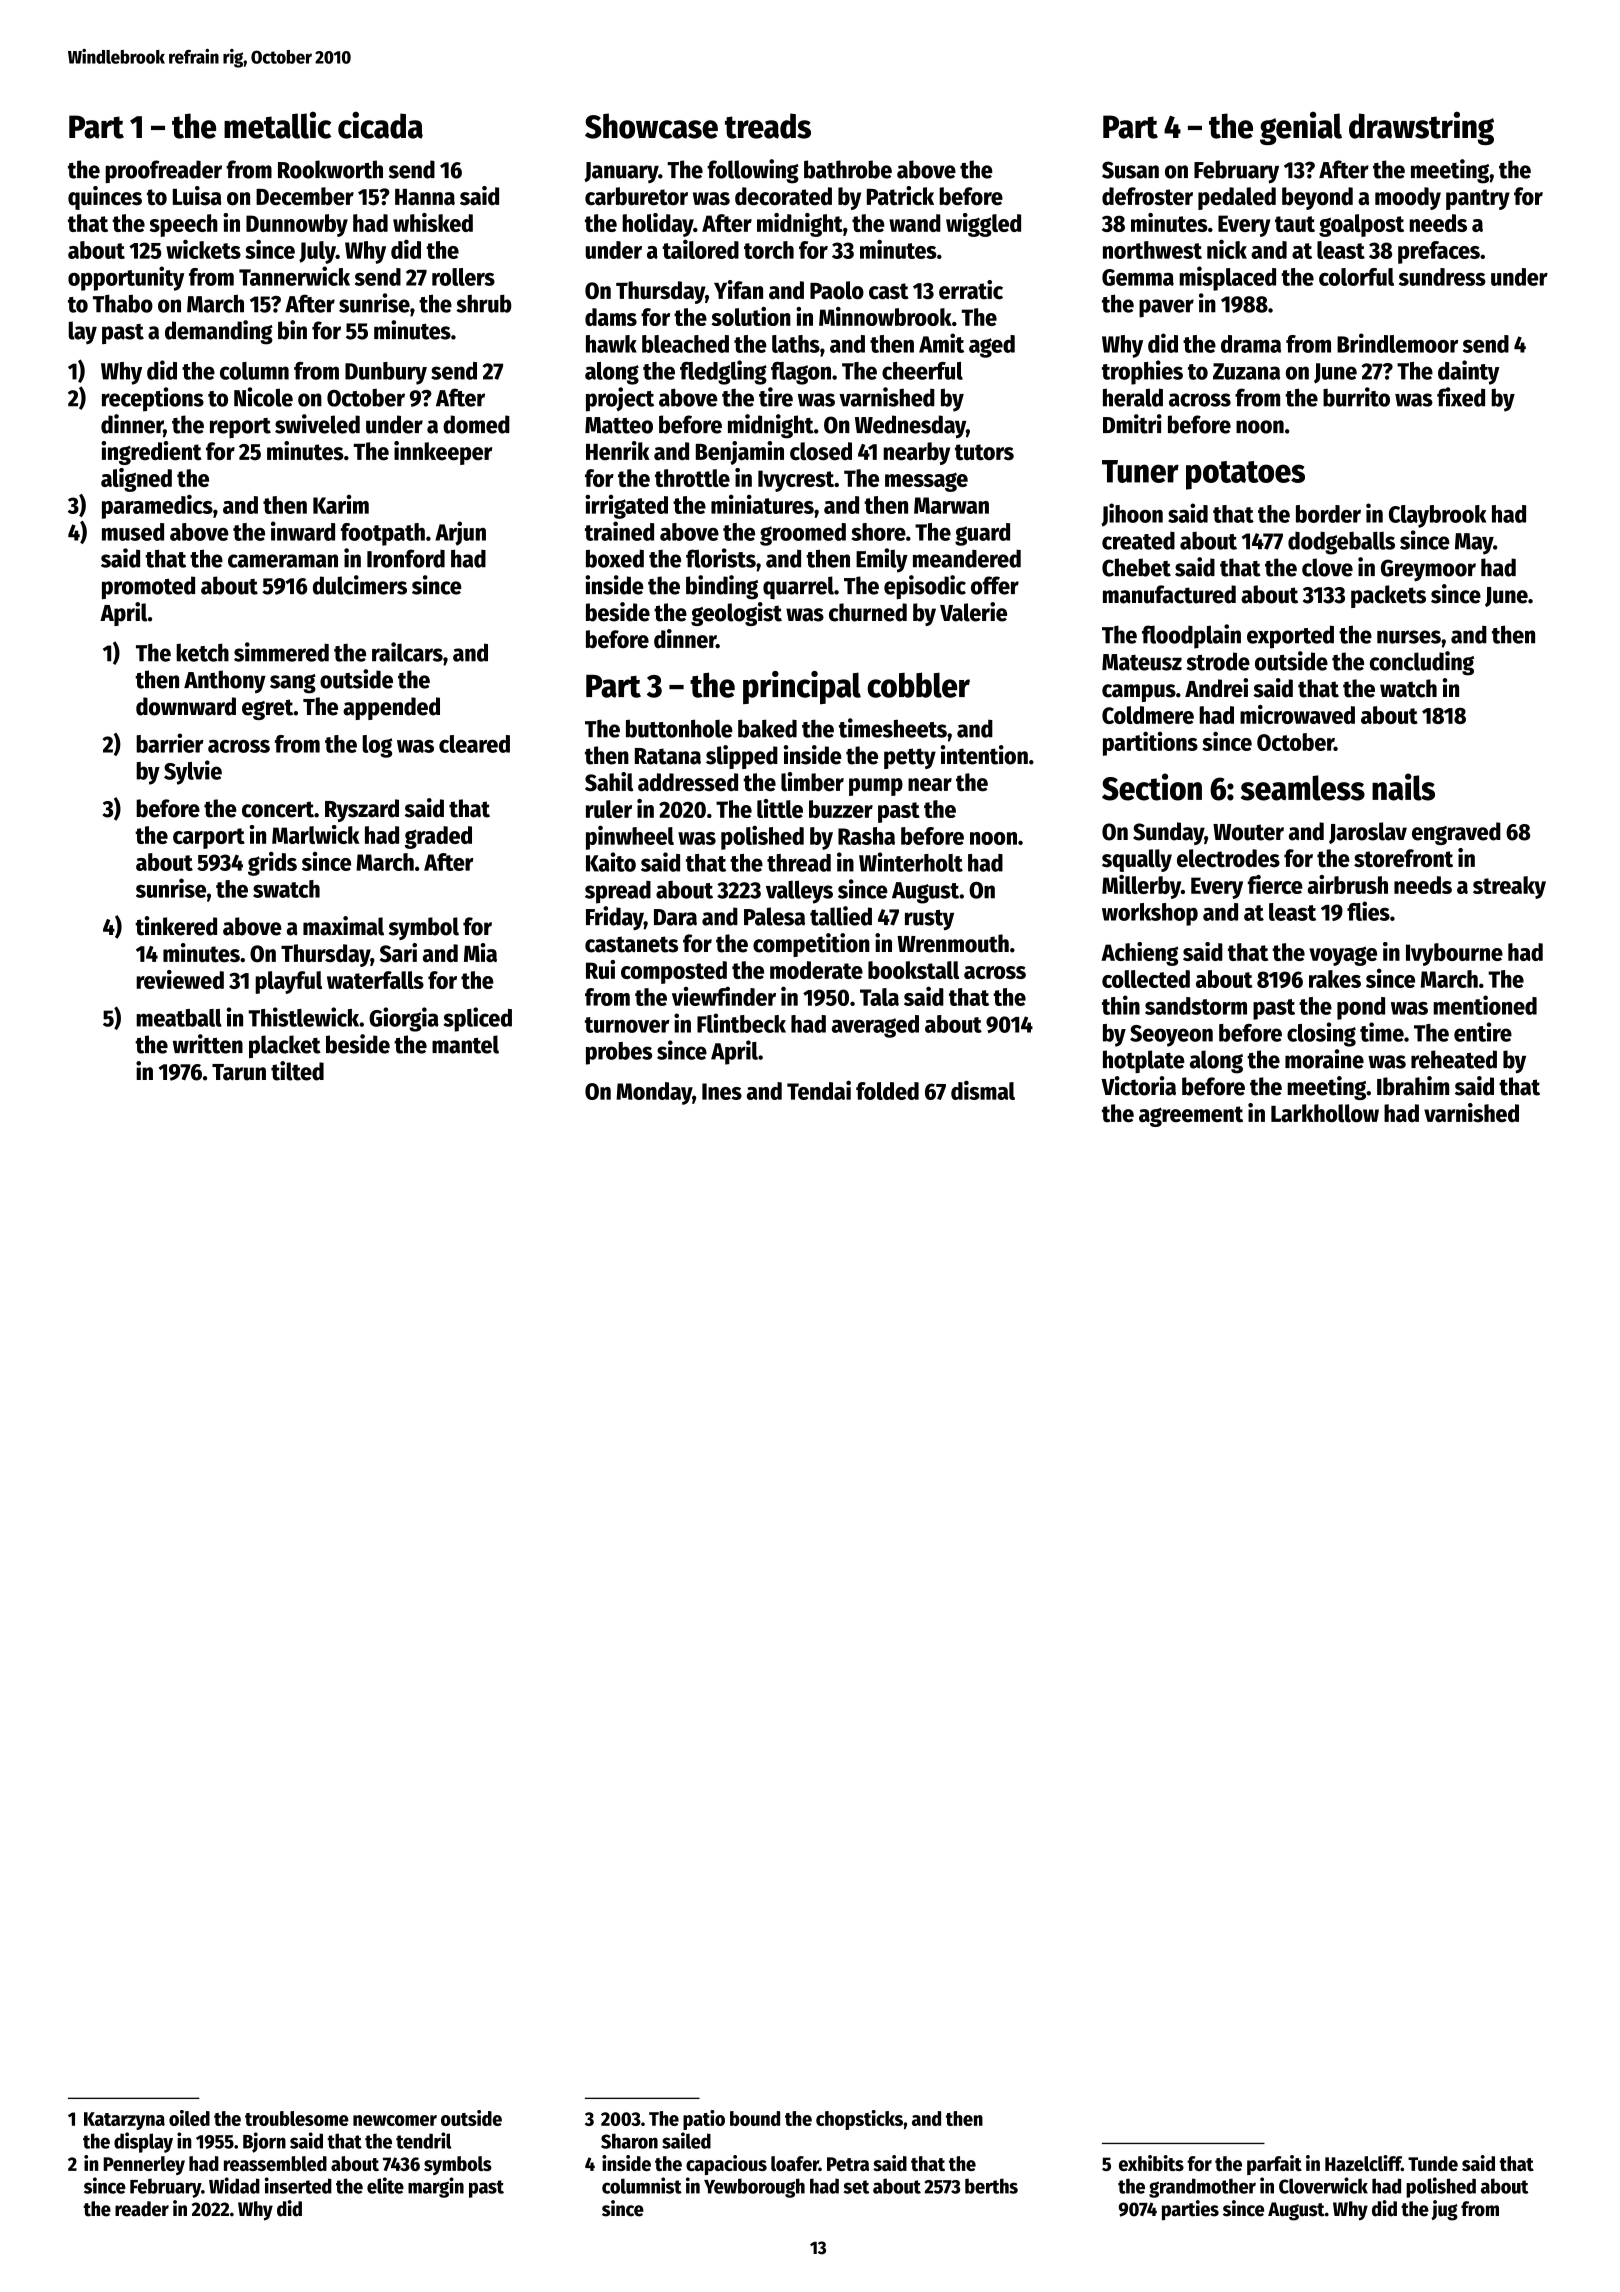 The width and height of the document is (1620, 2292). I want to click on metallic, so click(277, 125).
